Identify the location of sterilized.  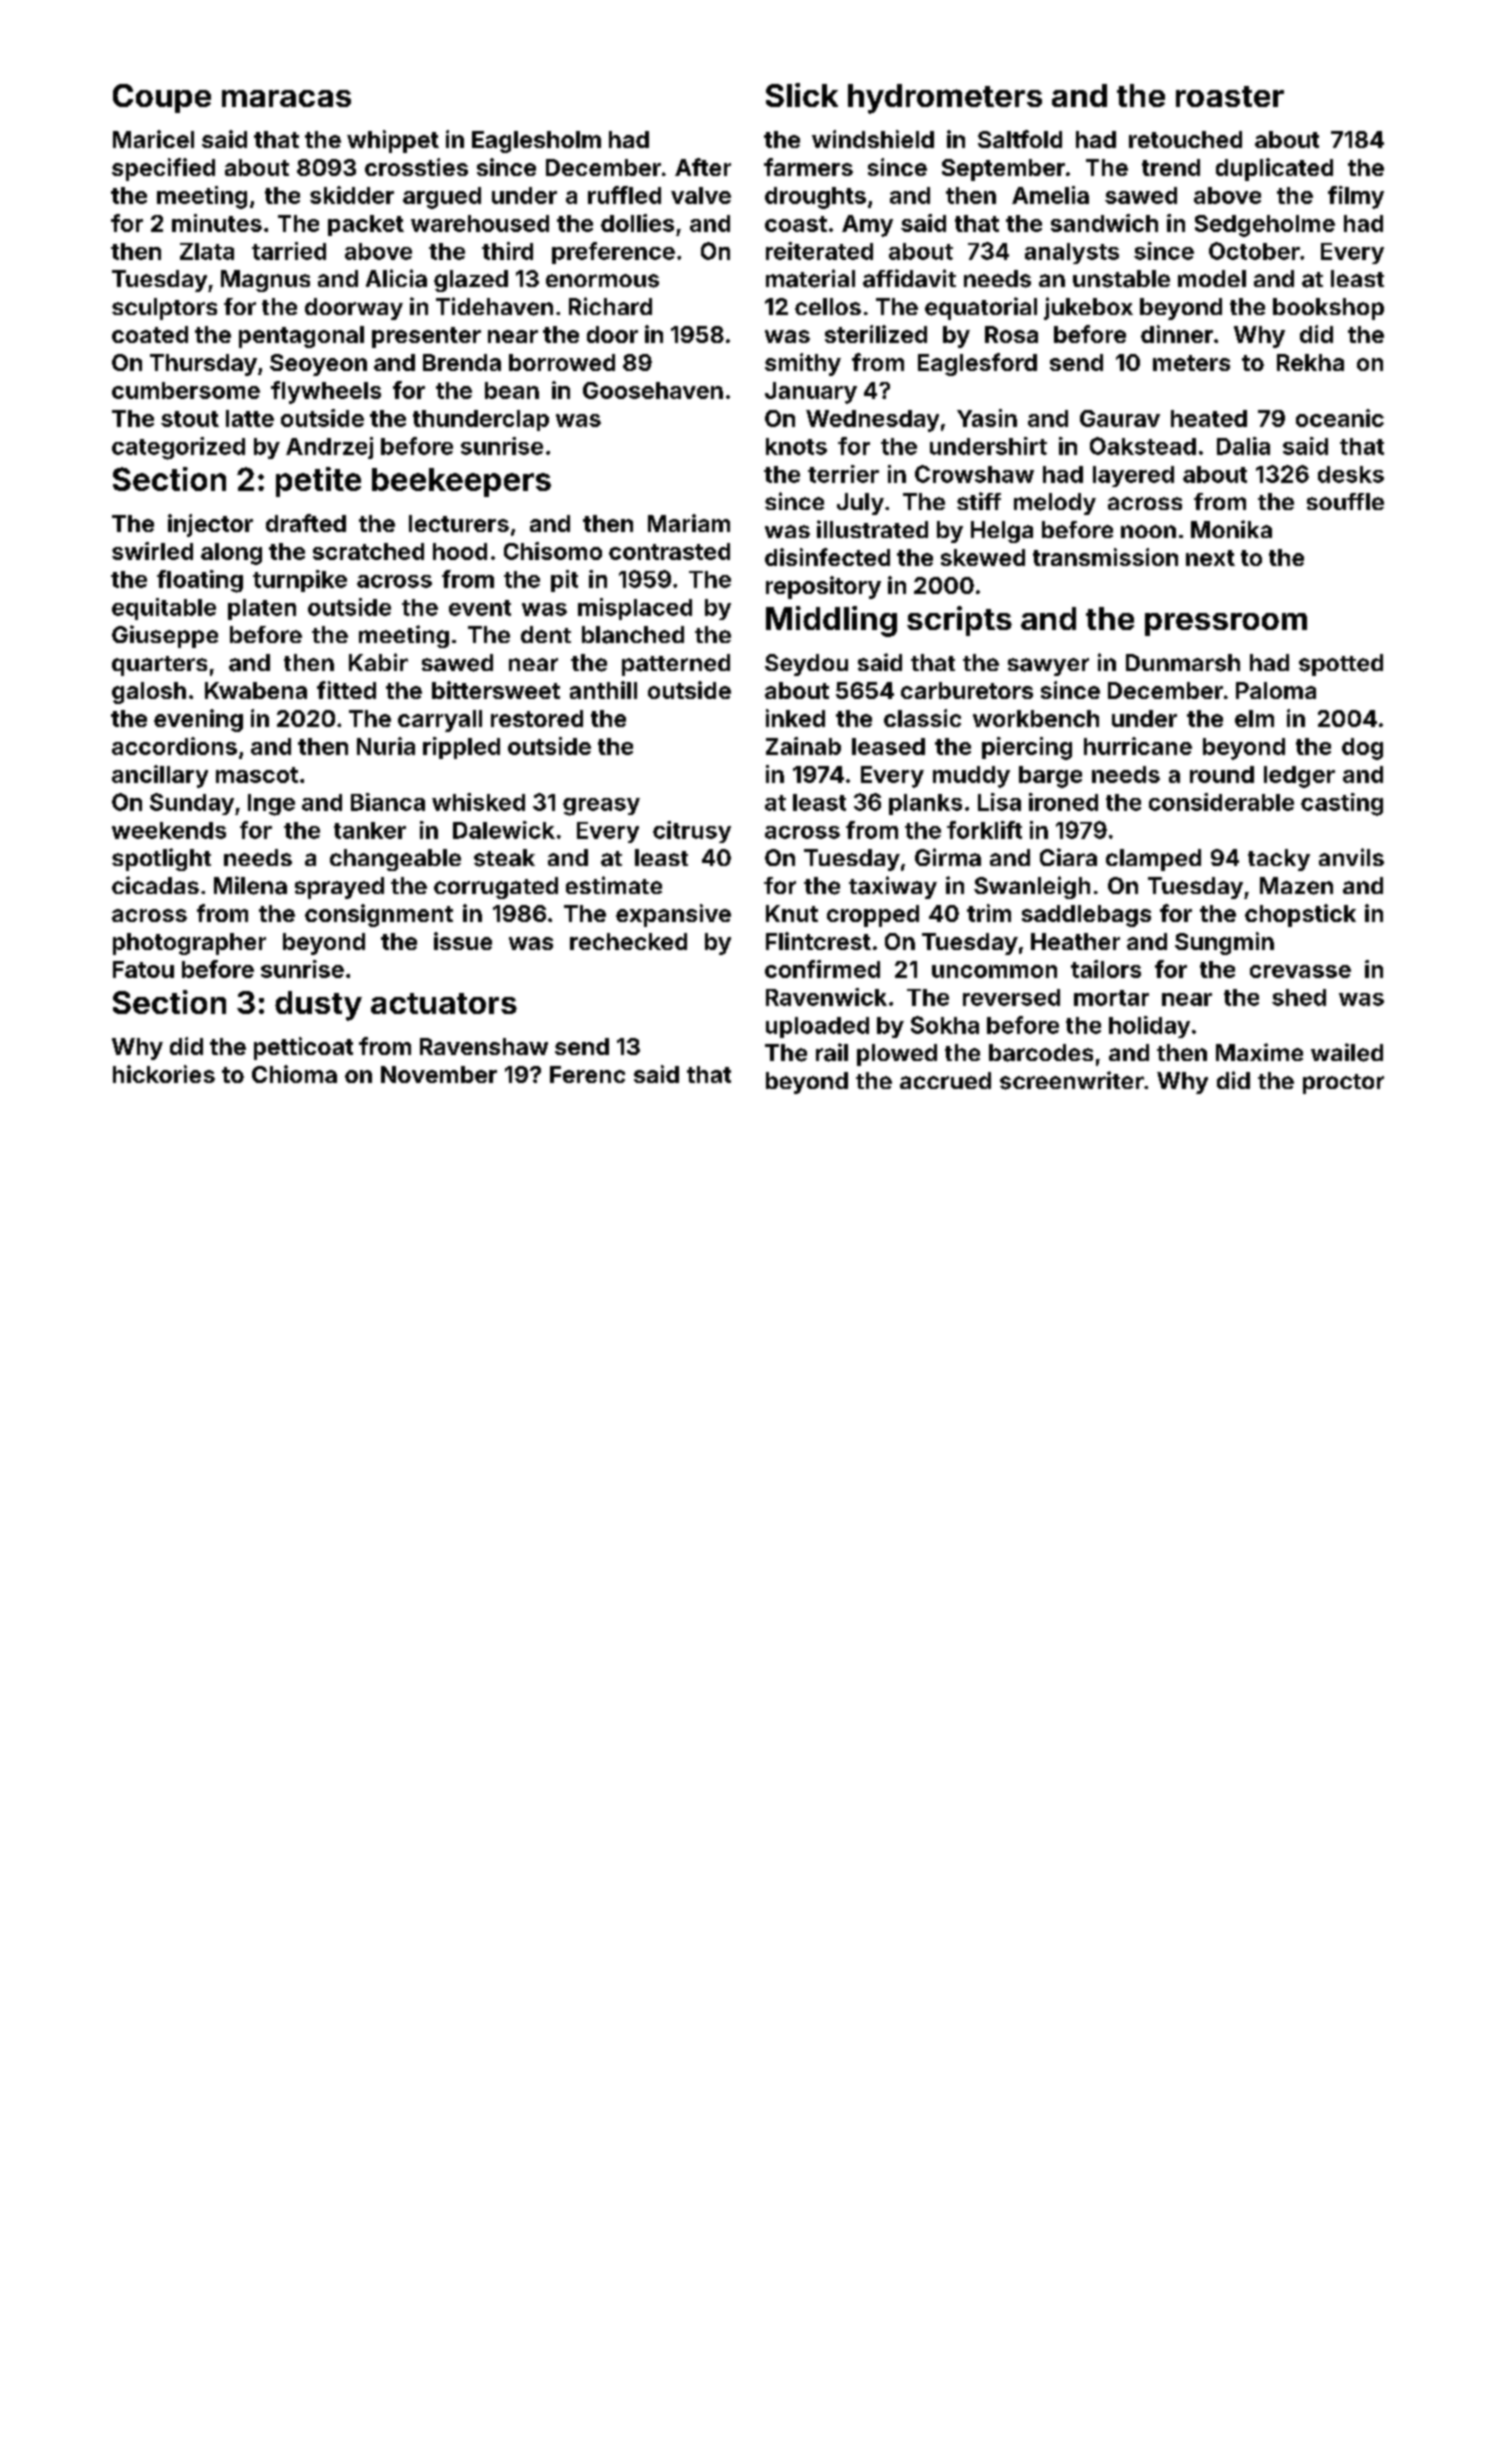
(876, 334).
